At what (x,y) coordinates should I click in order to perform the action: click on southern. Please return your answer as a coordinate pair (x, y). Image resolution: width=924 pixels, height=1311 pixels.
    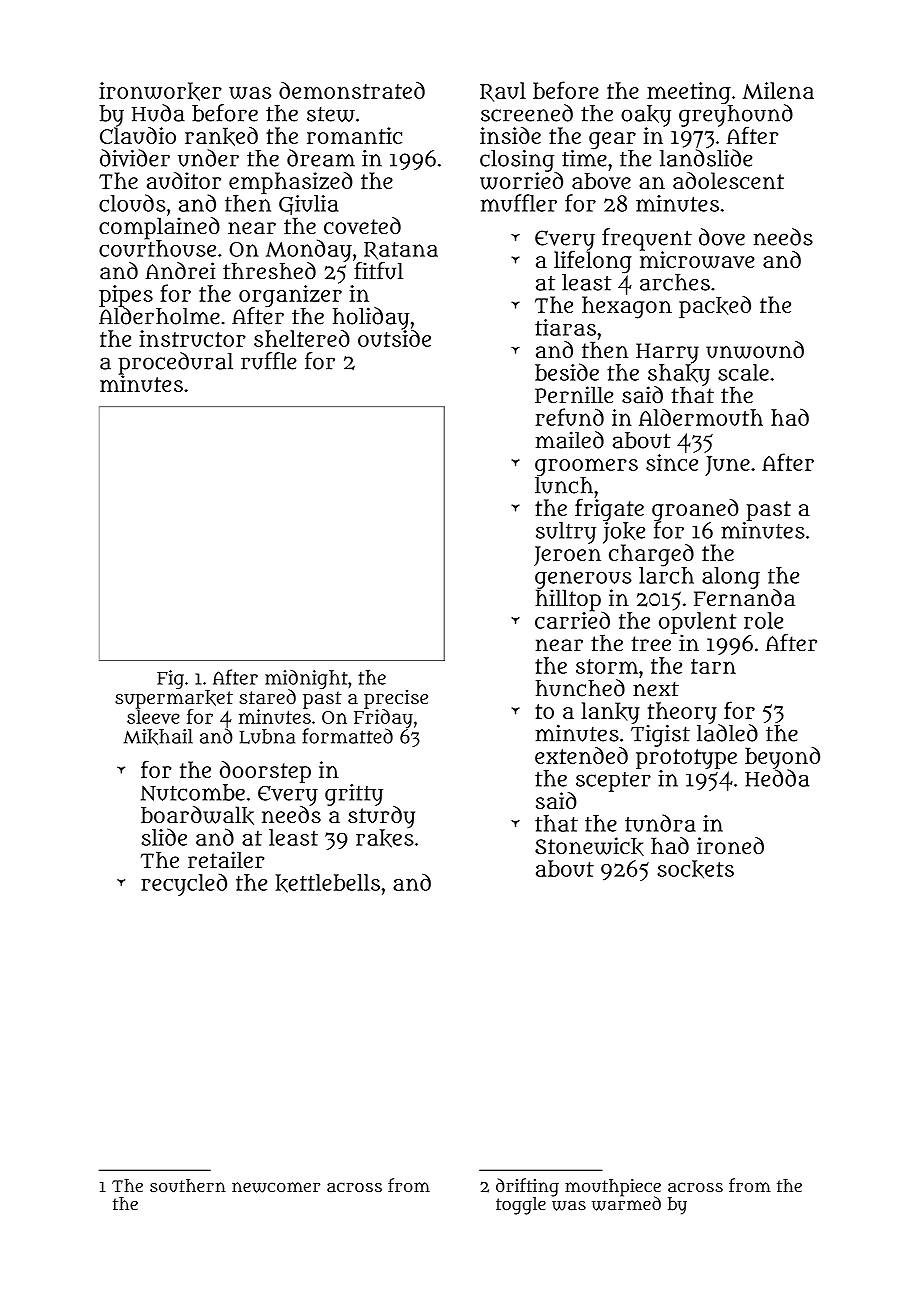
    Looking at the image, I should click on (188, 1186).
